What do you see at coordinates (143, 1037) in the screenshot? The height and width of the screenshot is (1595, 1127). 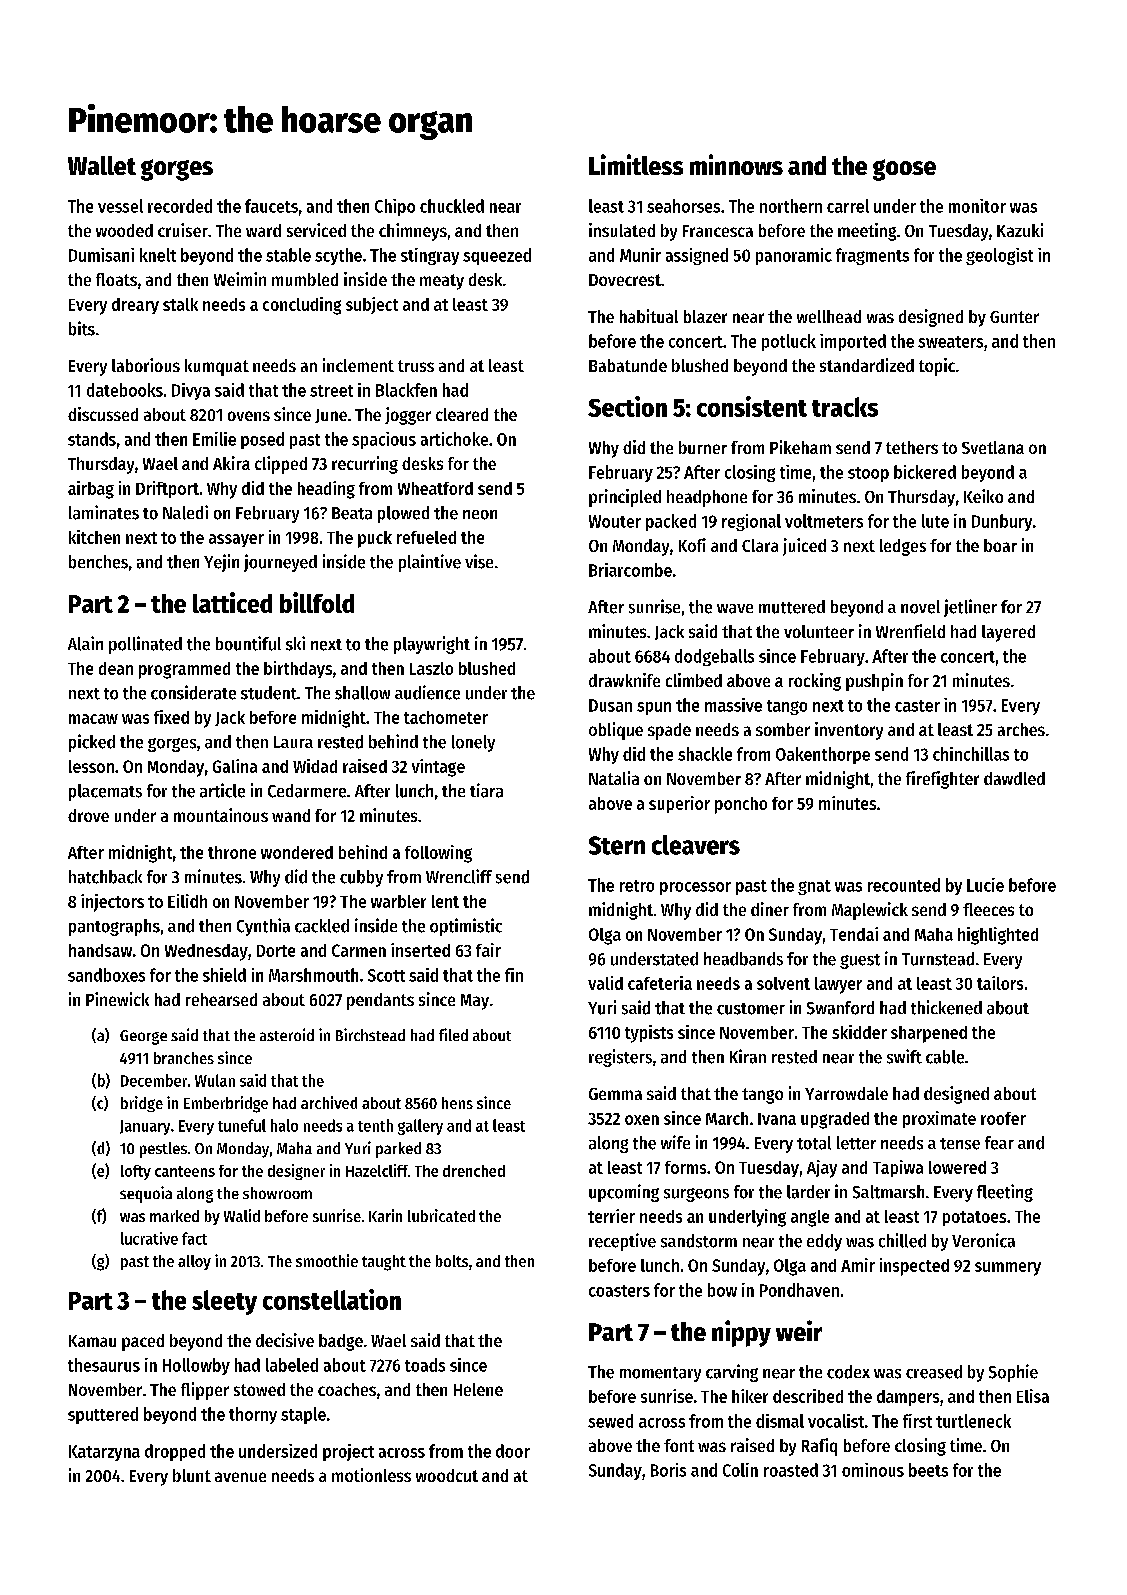 I see `George` at bounding box center [143, 1037].
